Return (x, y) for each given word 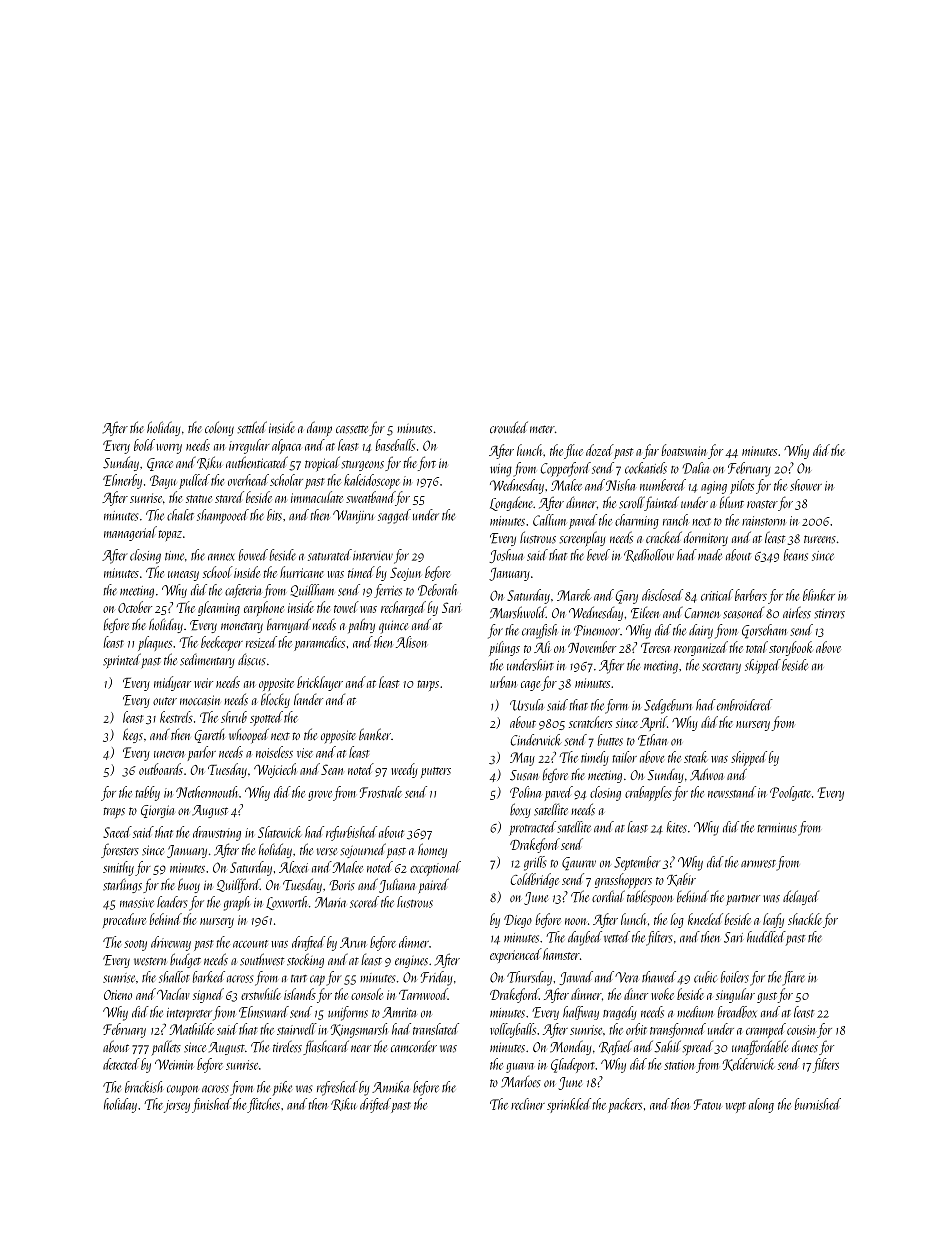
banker (375, 734)
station (679, 1065)
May (522, 759)
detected (121, 1064)
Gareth (209, 735)
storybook (790, 648)
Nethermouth (206, 792)
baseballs (395, 445)
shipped (749, 758)
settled (252, 427)
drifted (375, 1105)
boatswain (684, 450)
